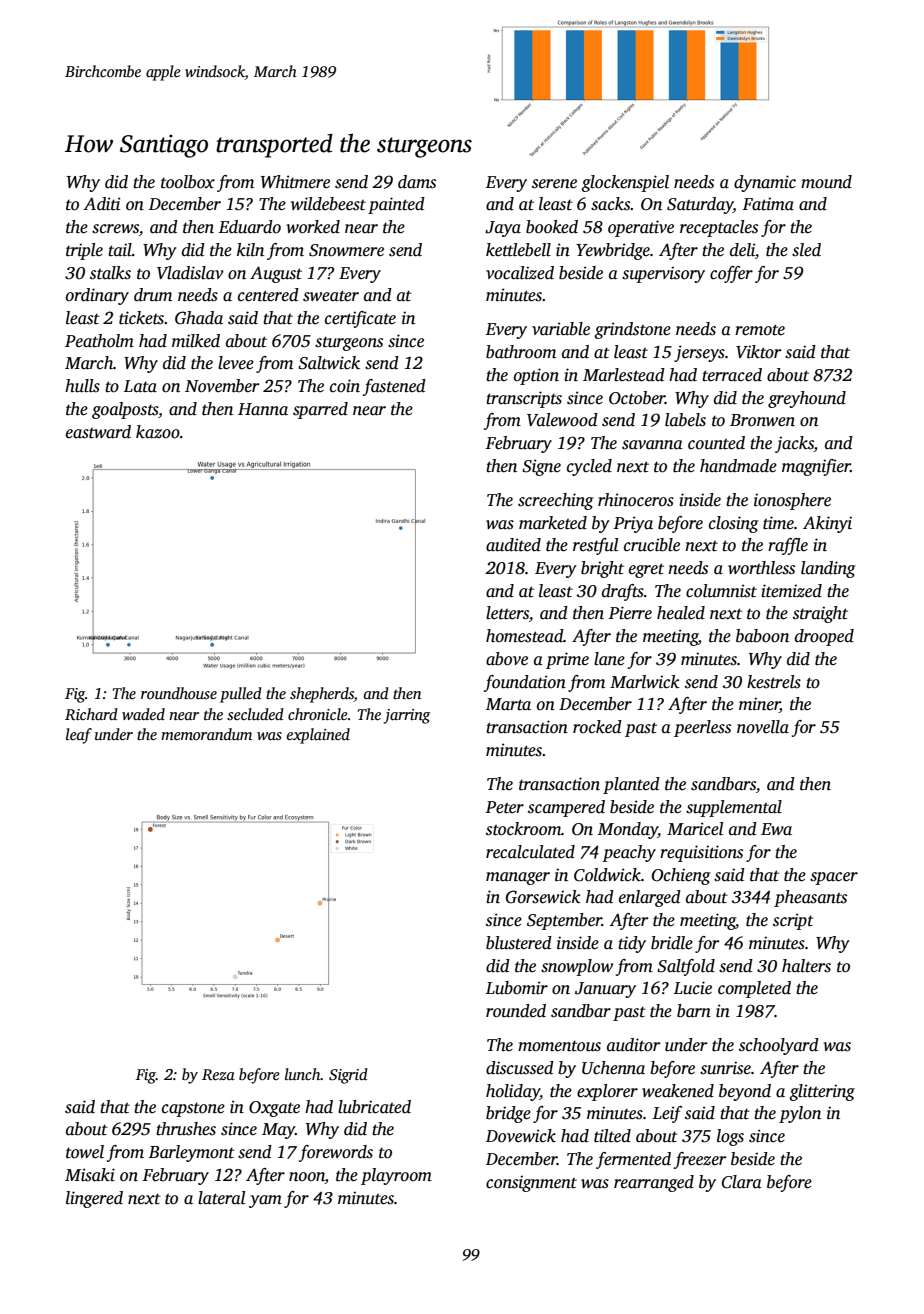 This document has height=1314, width=924. I want to click on vocalized, so click(520, 273).
